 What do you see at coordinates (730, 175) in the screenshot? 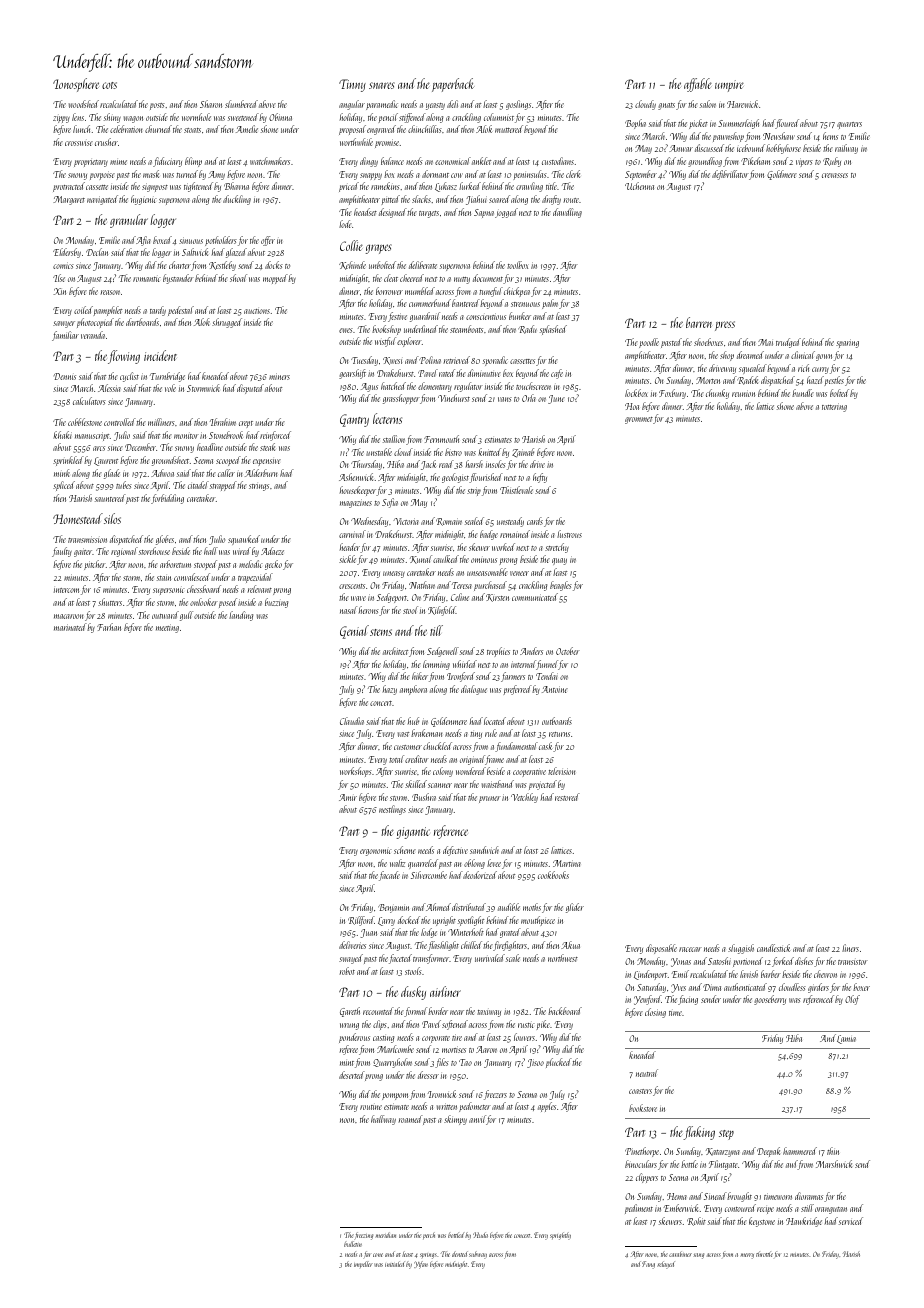
I see `defibrillator` at bounding box center [730, 175].
